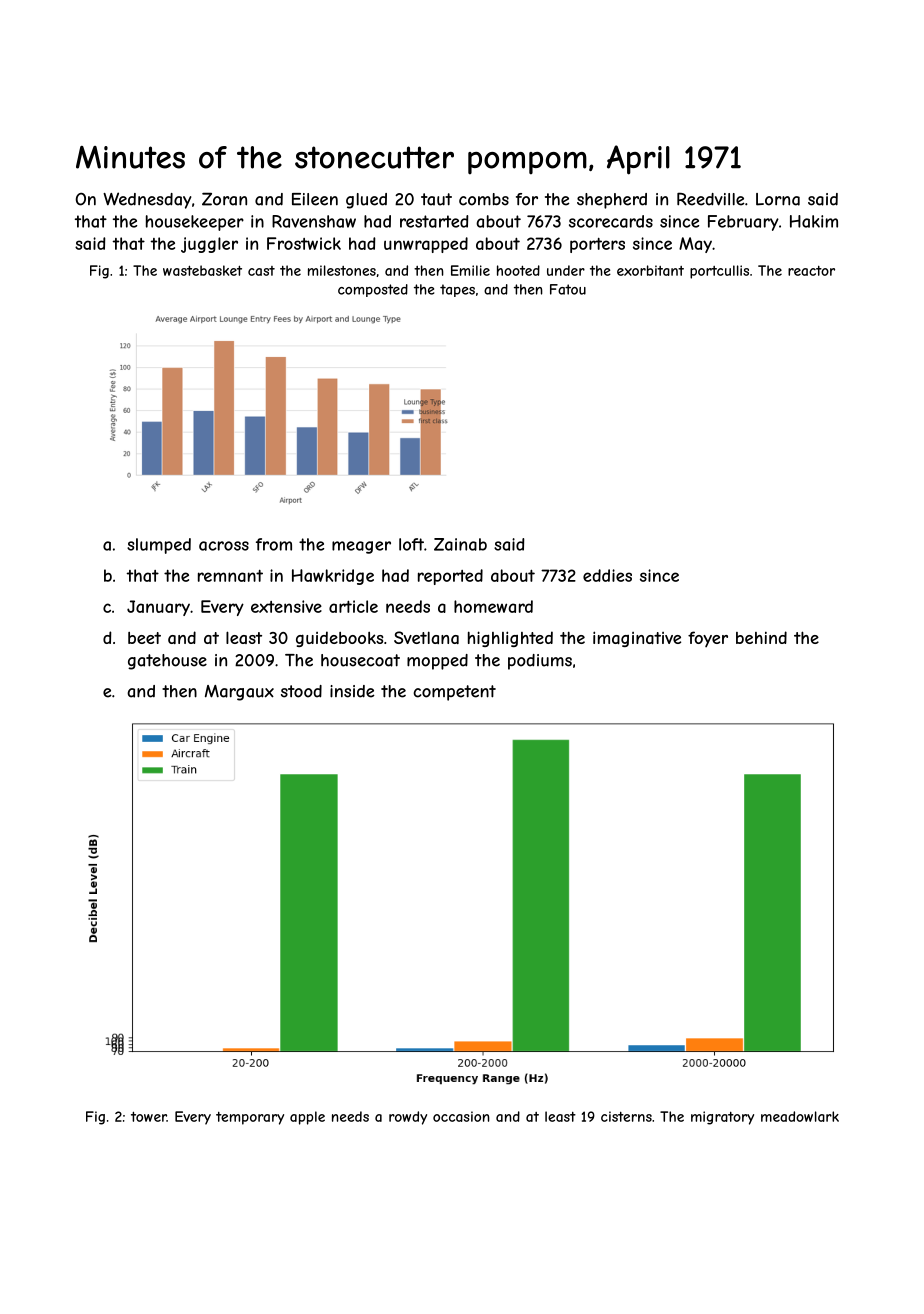  What do you see at coordinates (711, 199) in the screenshot?
I see `Reedville` at bounding box center [711, 199].
